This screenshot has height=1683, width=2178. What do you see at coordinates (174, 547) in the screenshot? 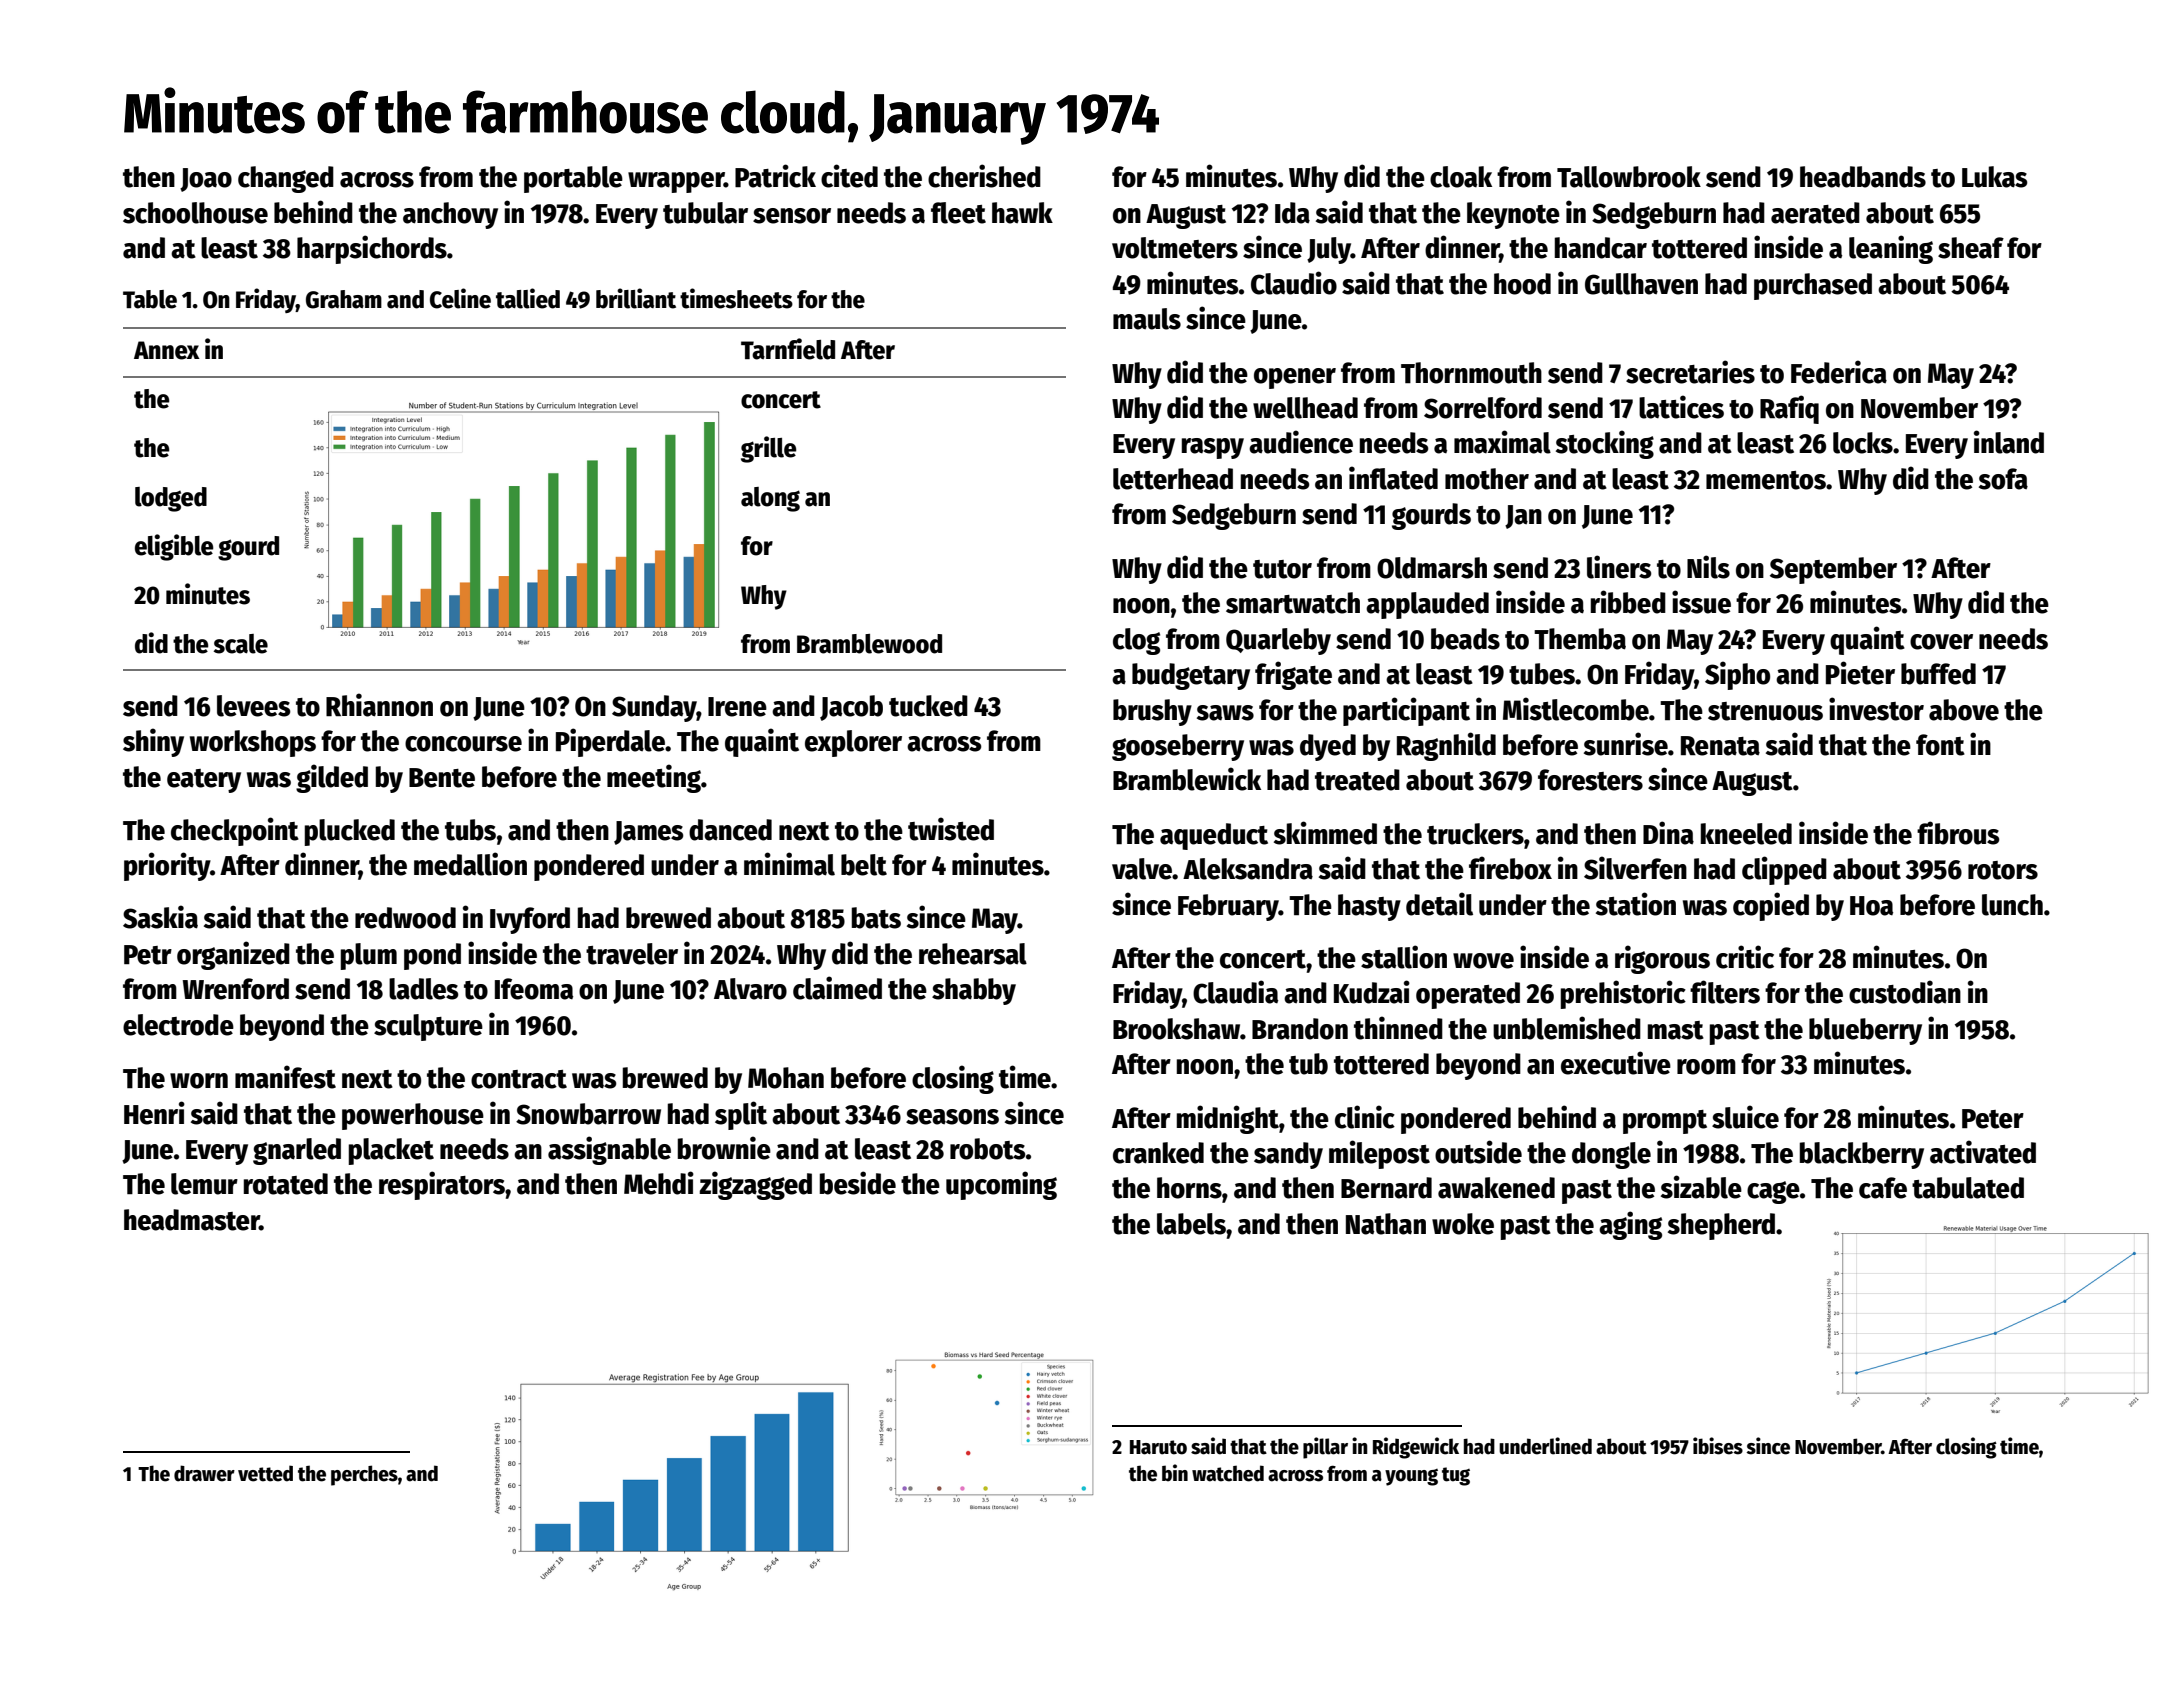
I see `eligible` at bounding box center [174, 547].
